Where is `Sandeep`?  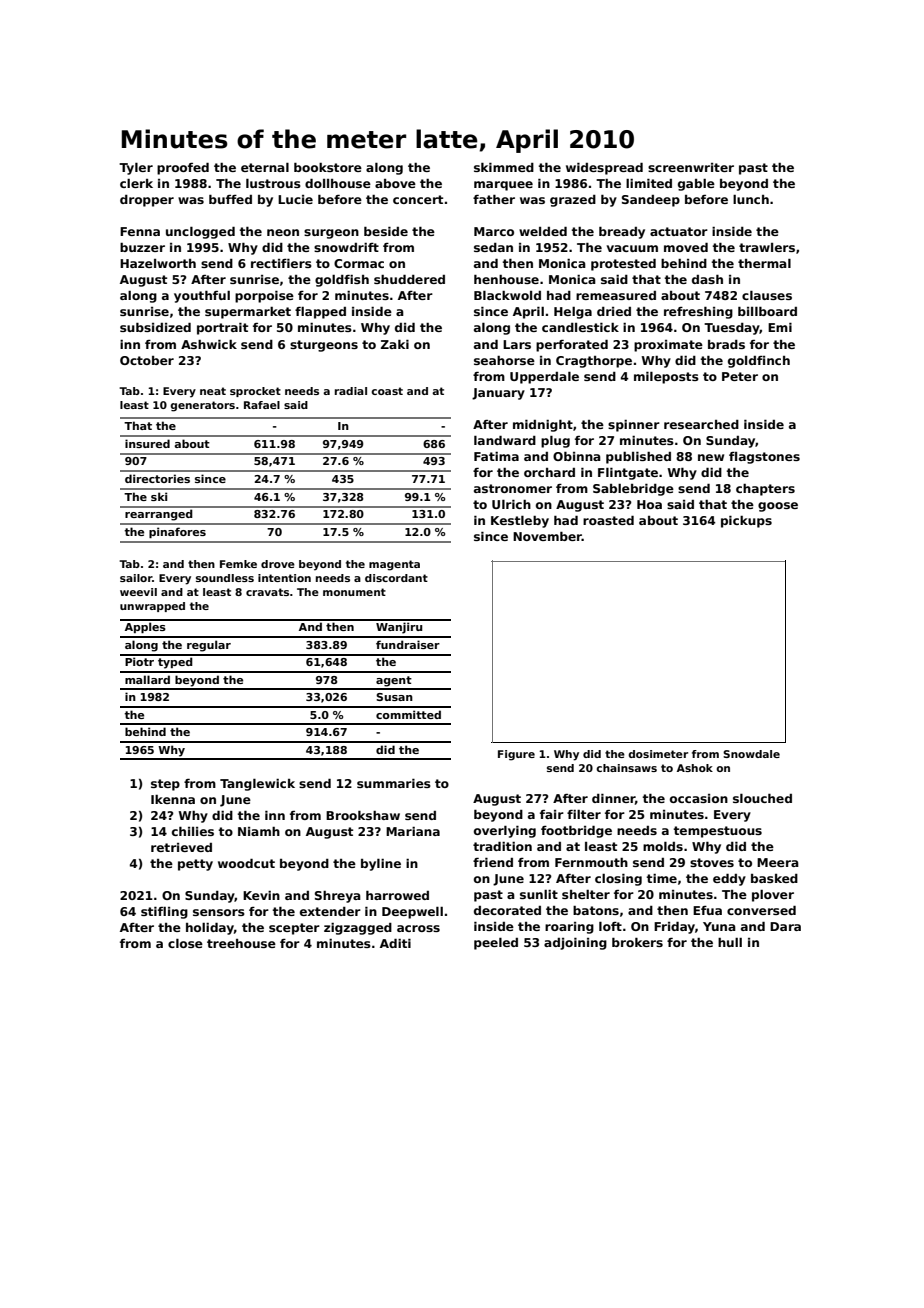 Sandeep is located at coordinates (651, 201).
